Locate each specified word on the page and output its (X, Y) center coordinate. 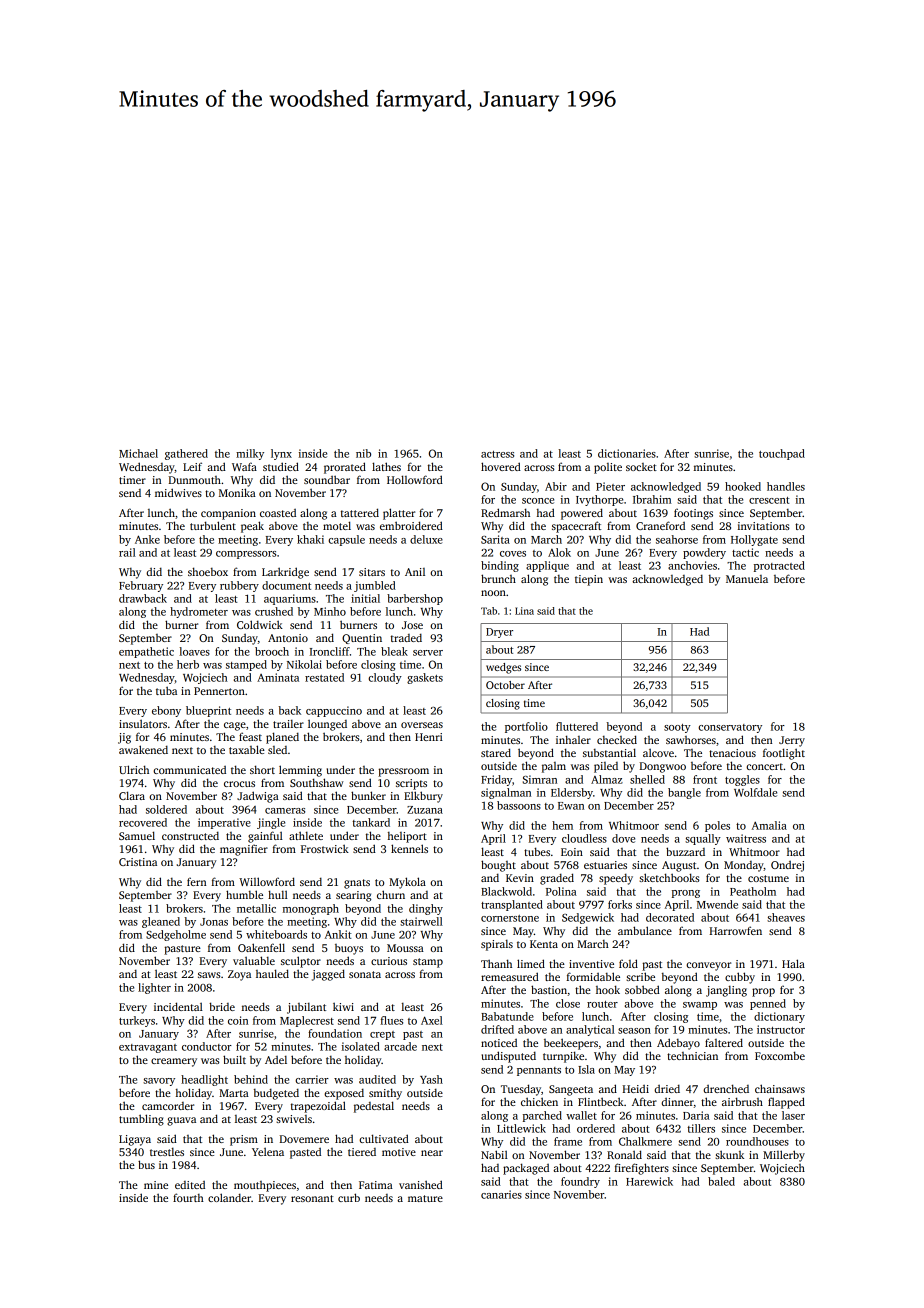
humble (244, 894)
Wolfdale (755, 792)
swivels (294, 1119)
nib (363, 453)
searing (353, 896)
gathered (186, 454)
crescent (769, 500)
